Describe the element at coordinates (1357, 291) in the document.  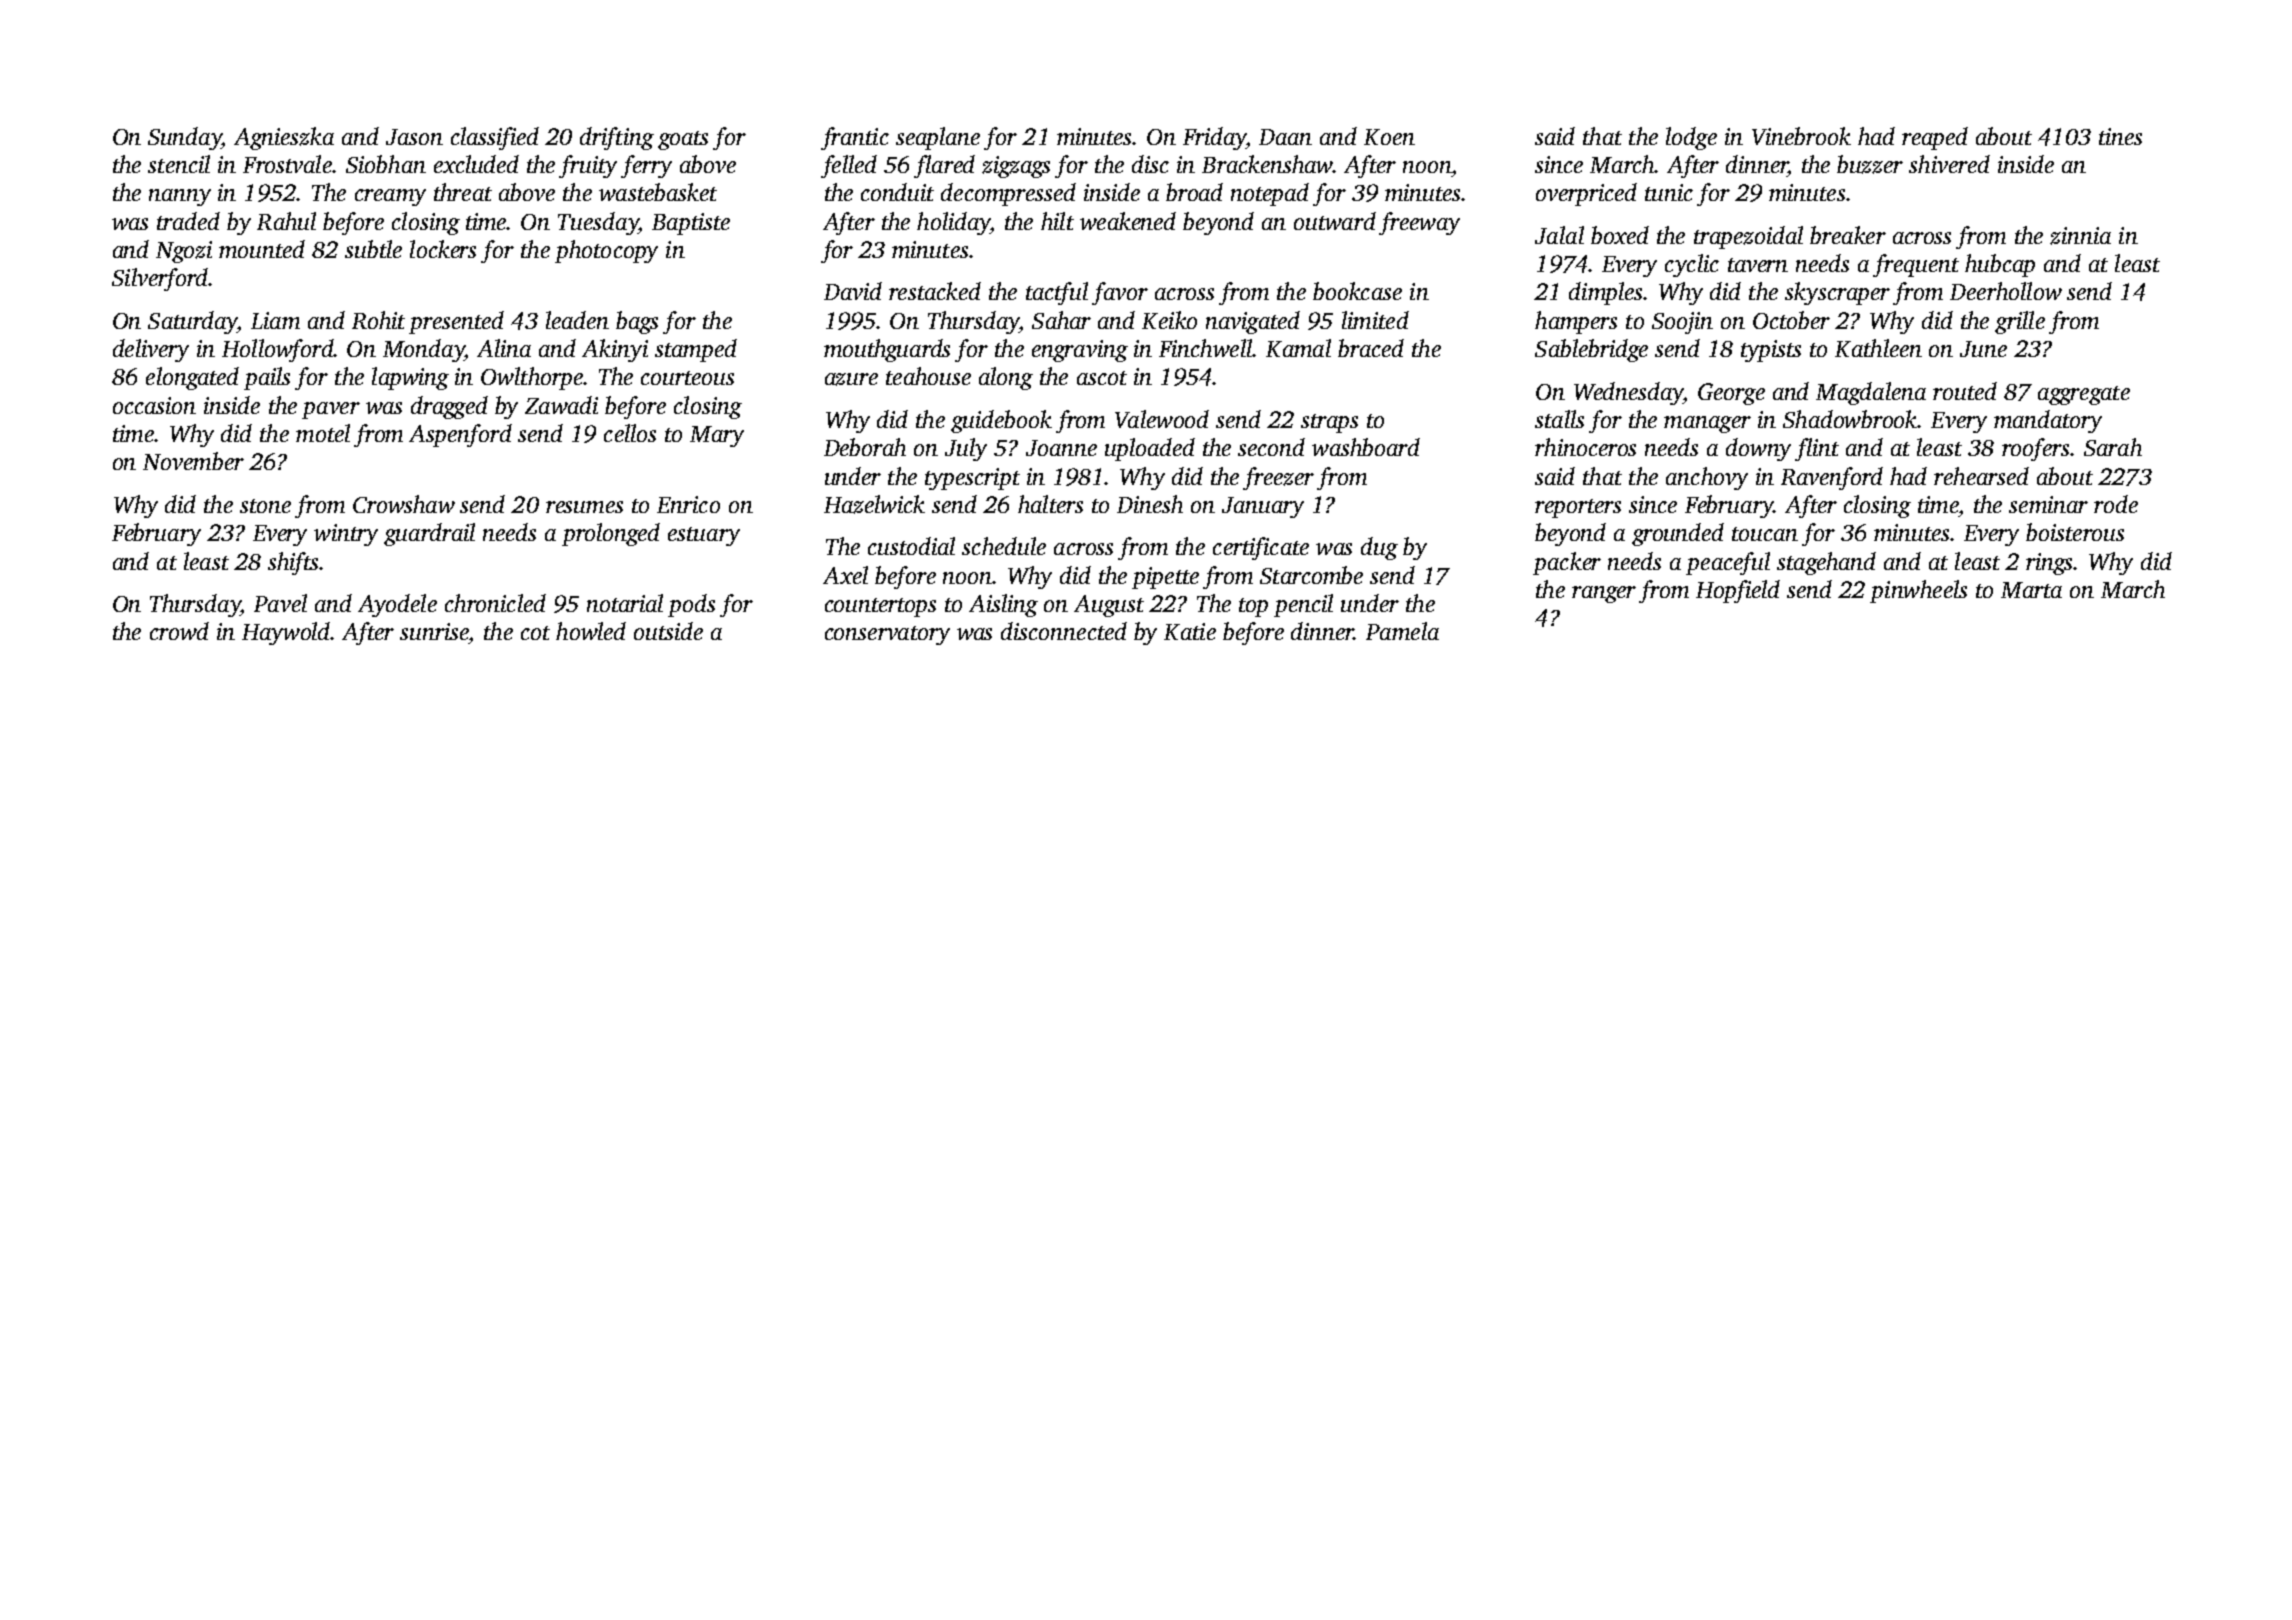
I see `bookcase` at that location.
